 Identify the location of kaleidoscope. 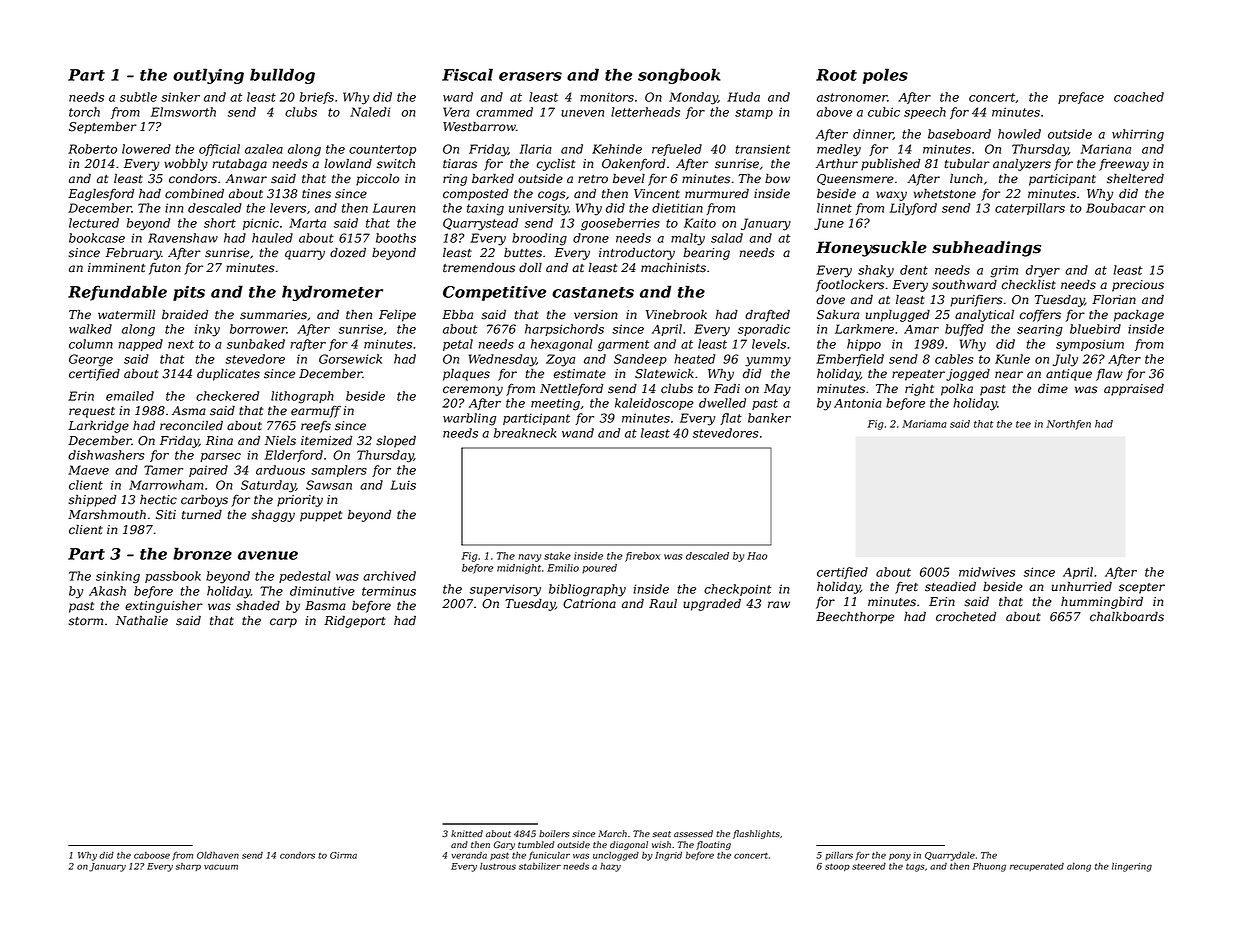
(654, 404).
